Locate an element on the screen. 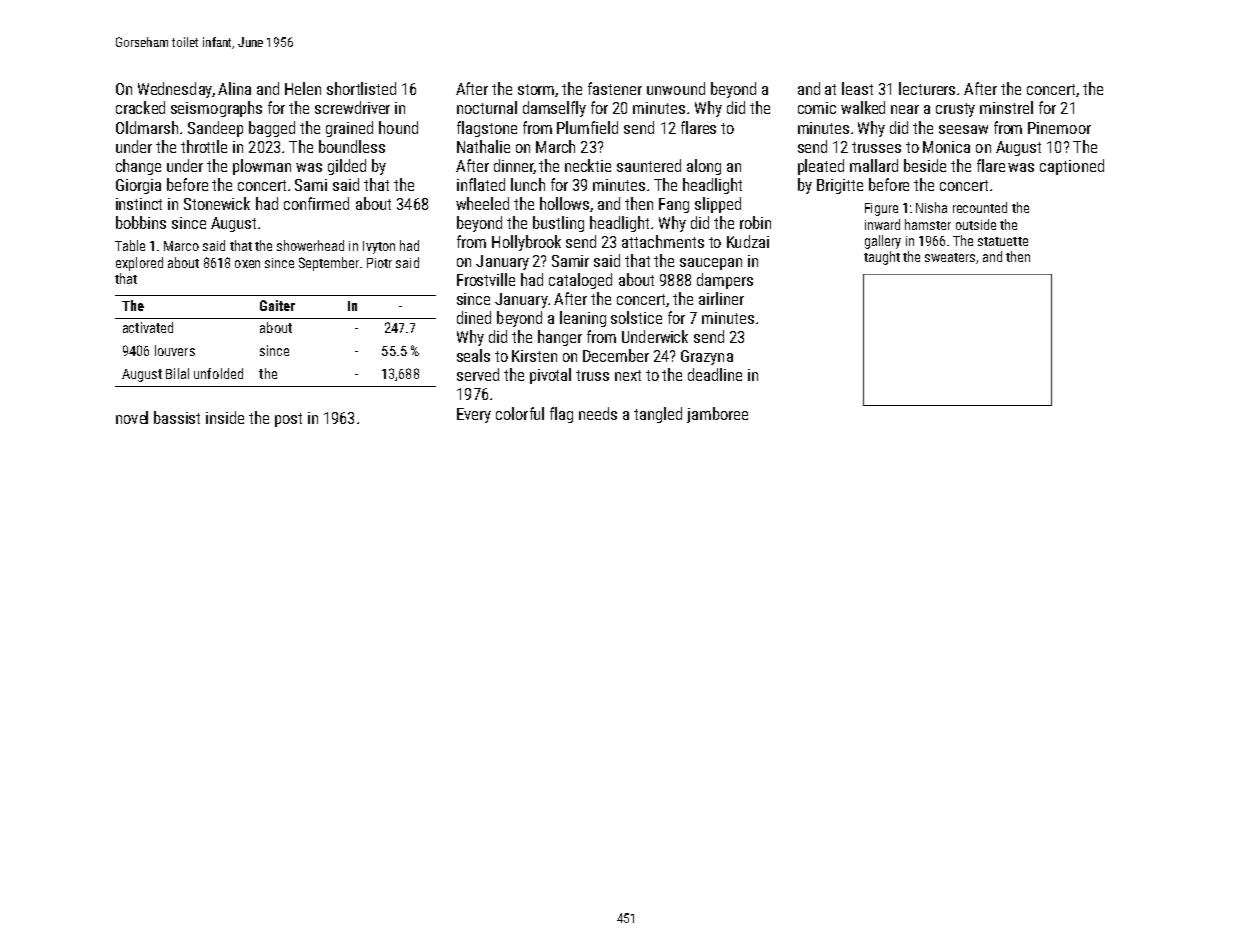  airliner is located at coordinates (721, 298).
